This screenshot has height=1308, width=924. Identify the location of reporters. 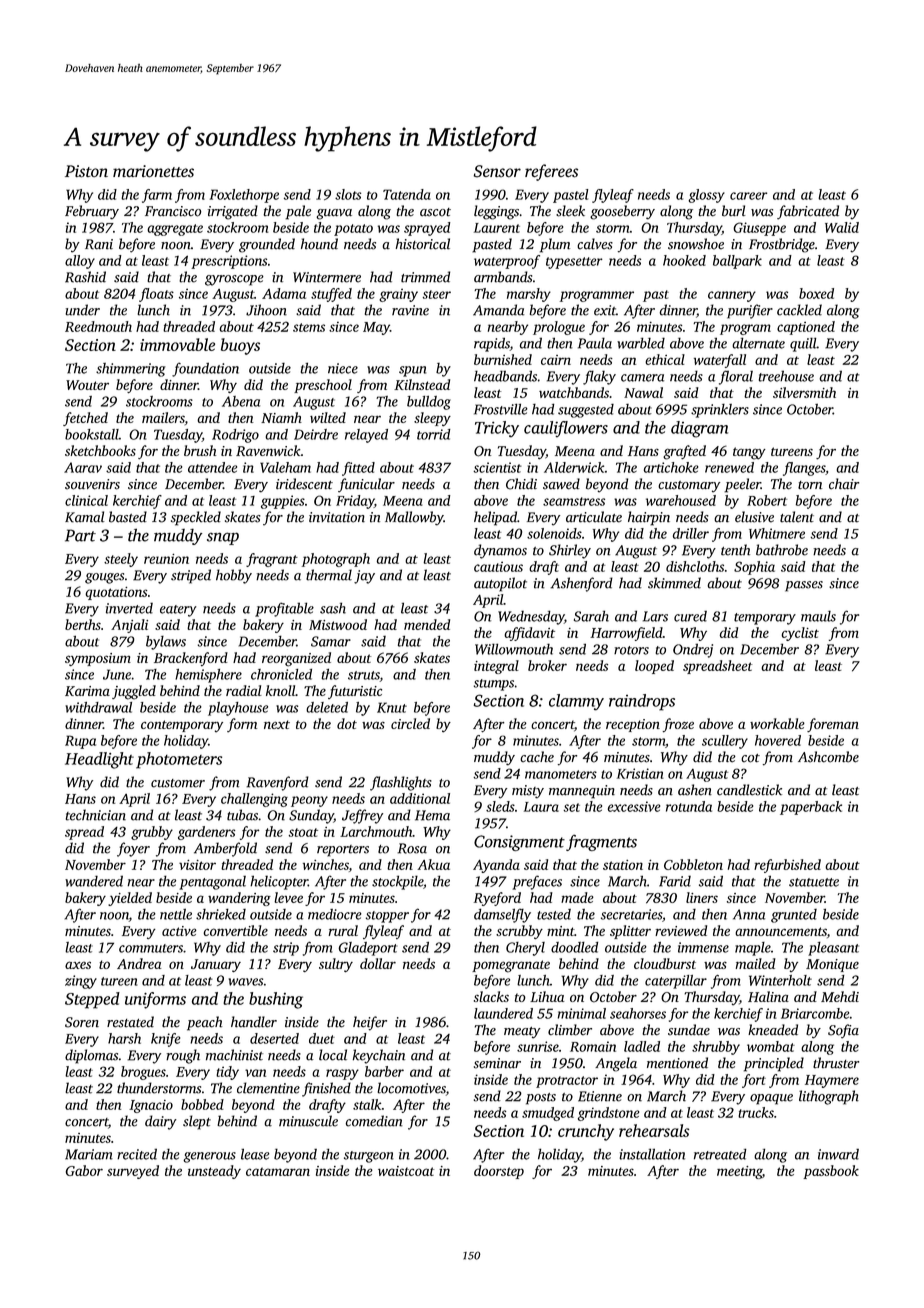
(343, 851).
